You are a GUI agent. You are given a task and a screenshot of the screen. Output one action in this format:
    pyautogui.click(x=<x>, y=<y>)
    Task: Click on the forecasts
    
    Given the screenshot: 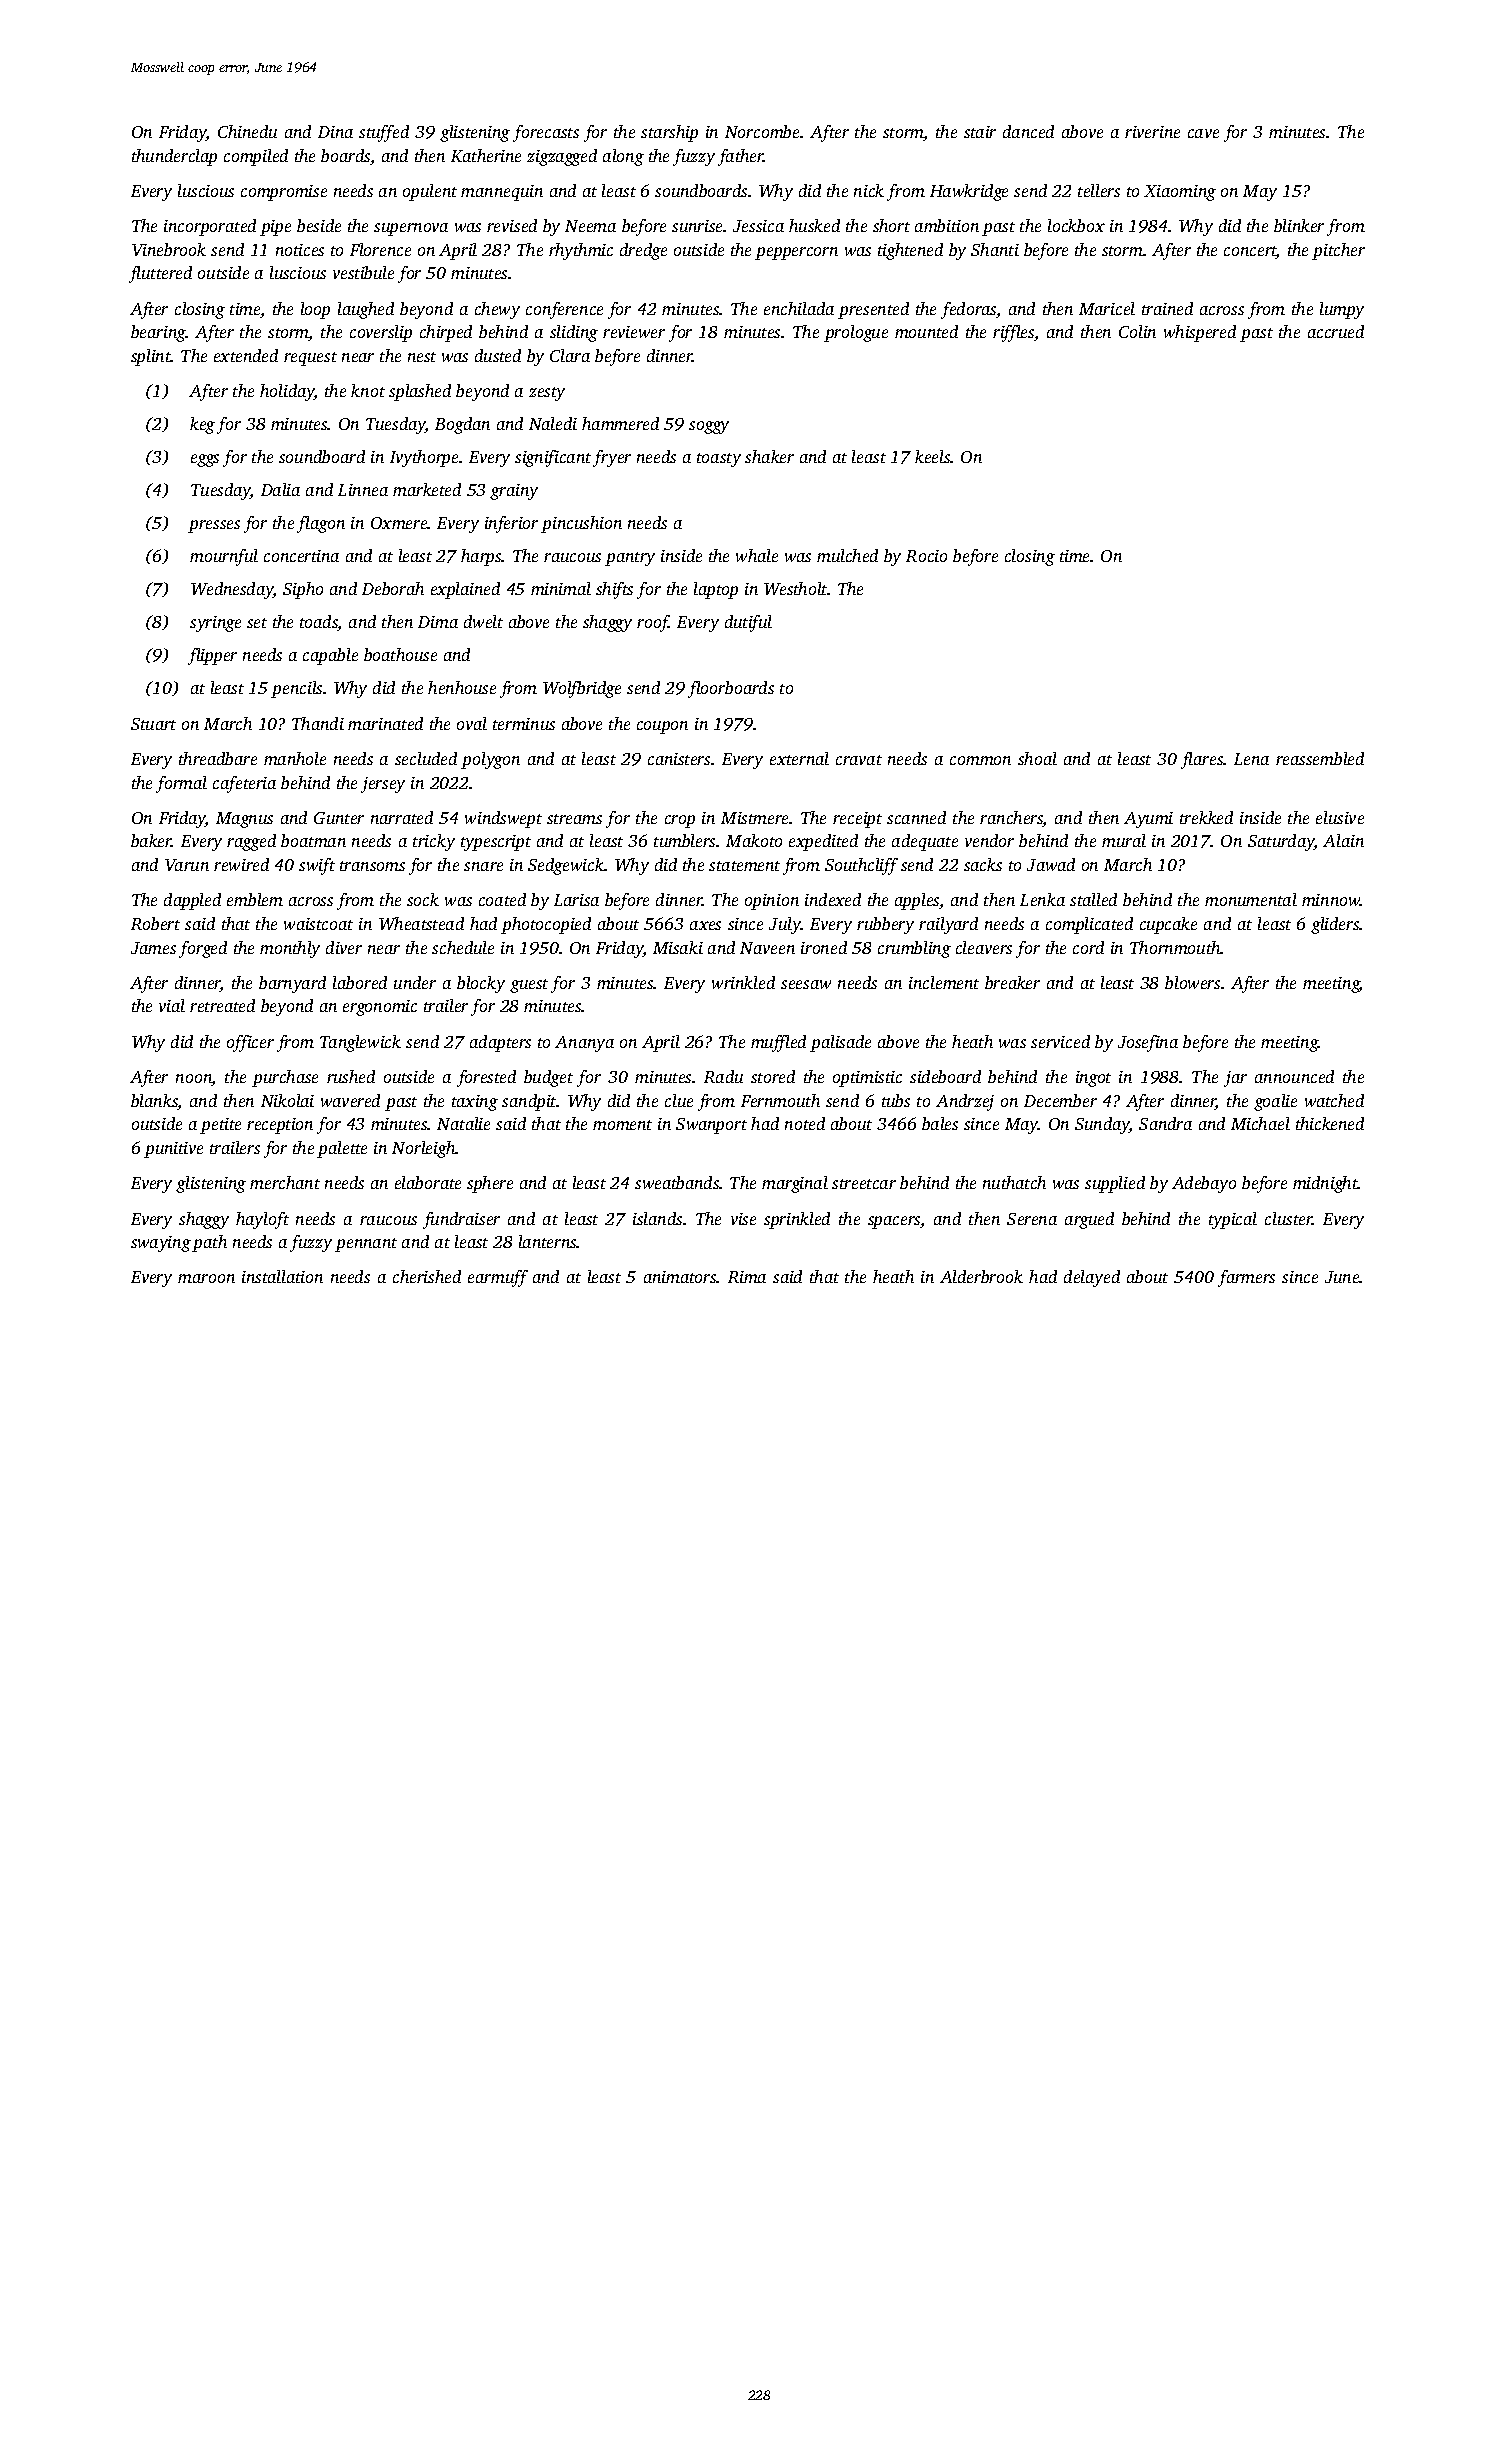 What is the action you would take?
    pyautogui.click(x=546, y=133)
